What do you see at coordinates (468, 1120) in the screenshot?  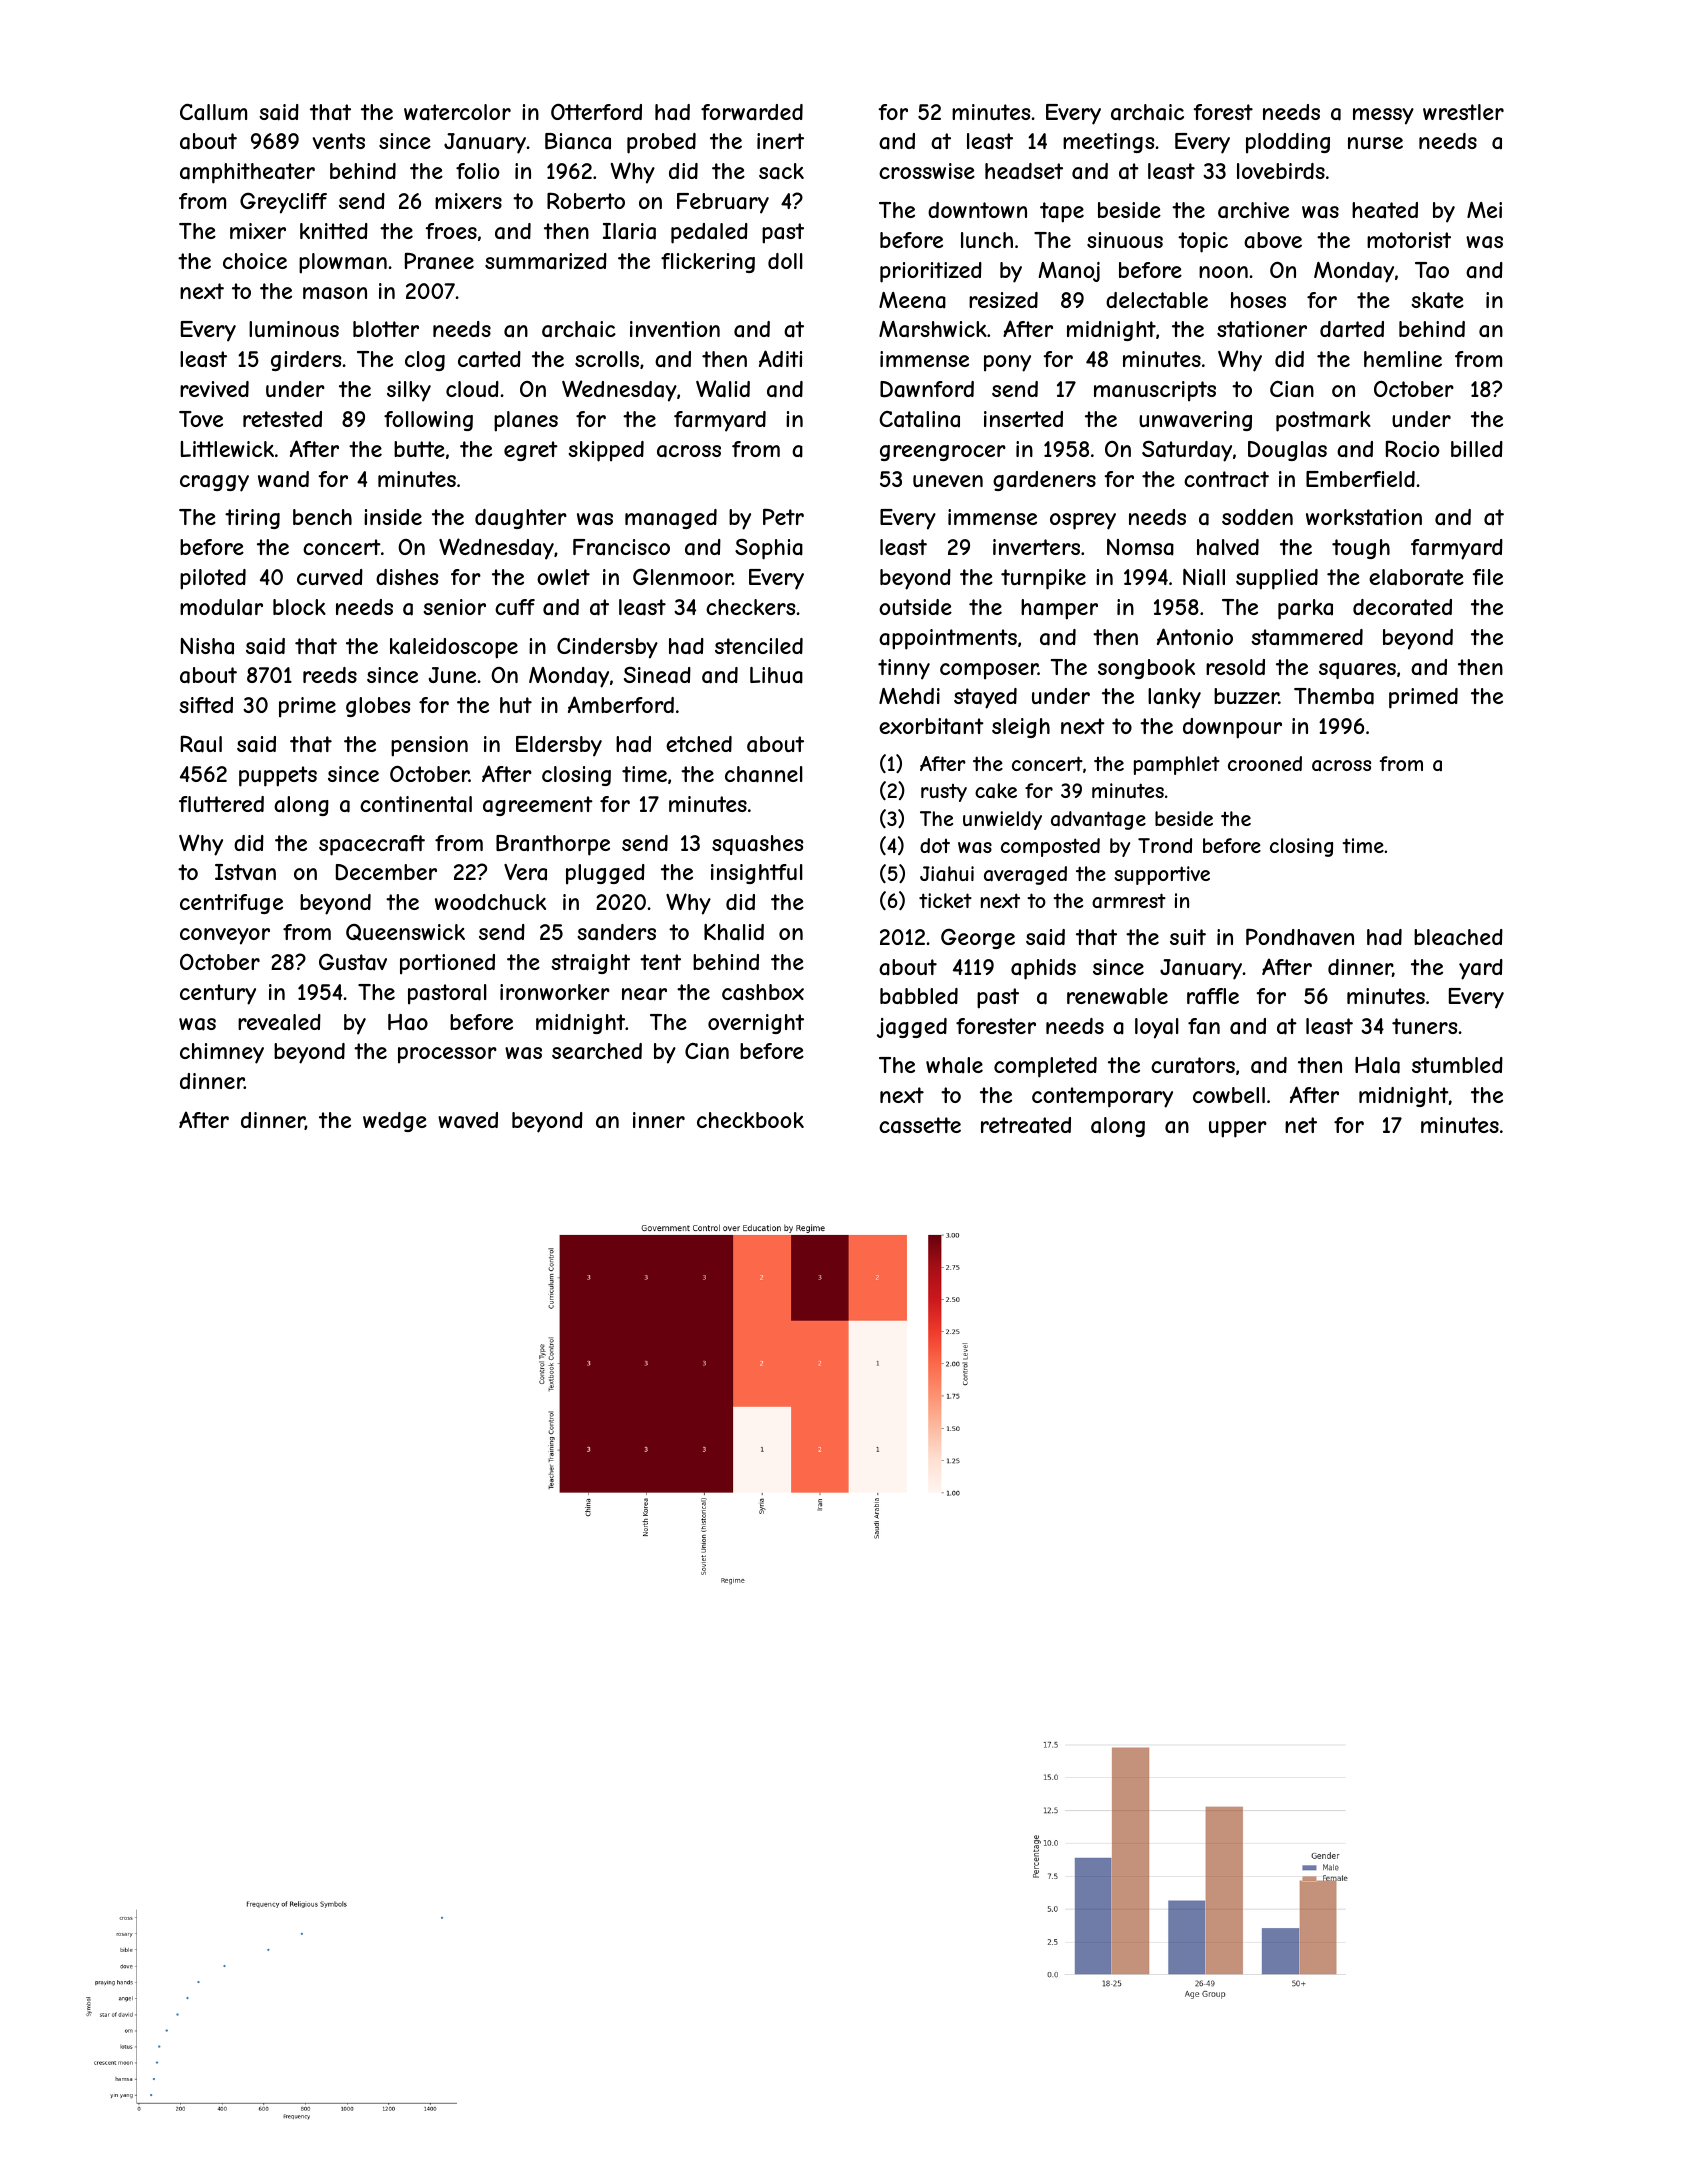 I see `waved` at bounding box center [468, 1120].
